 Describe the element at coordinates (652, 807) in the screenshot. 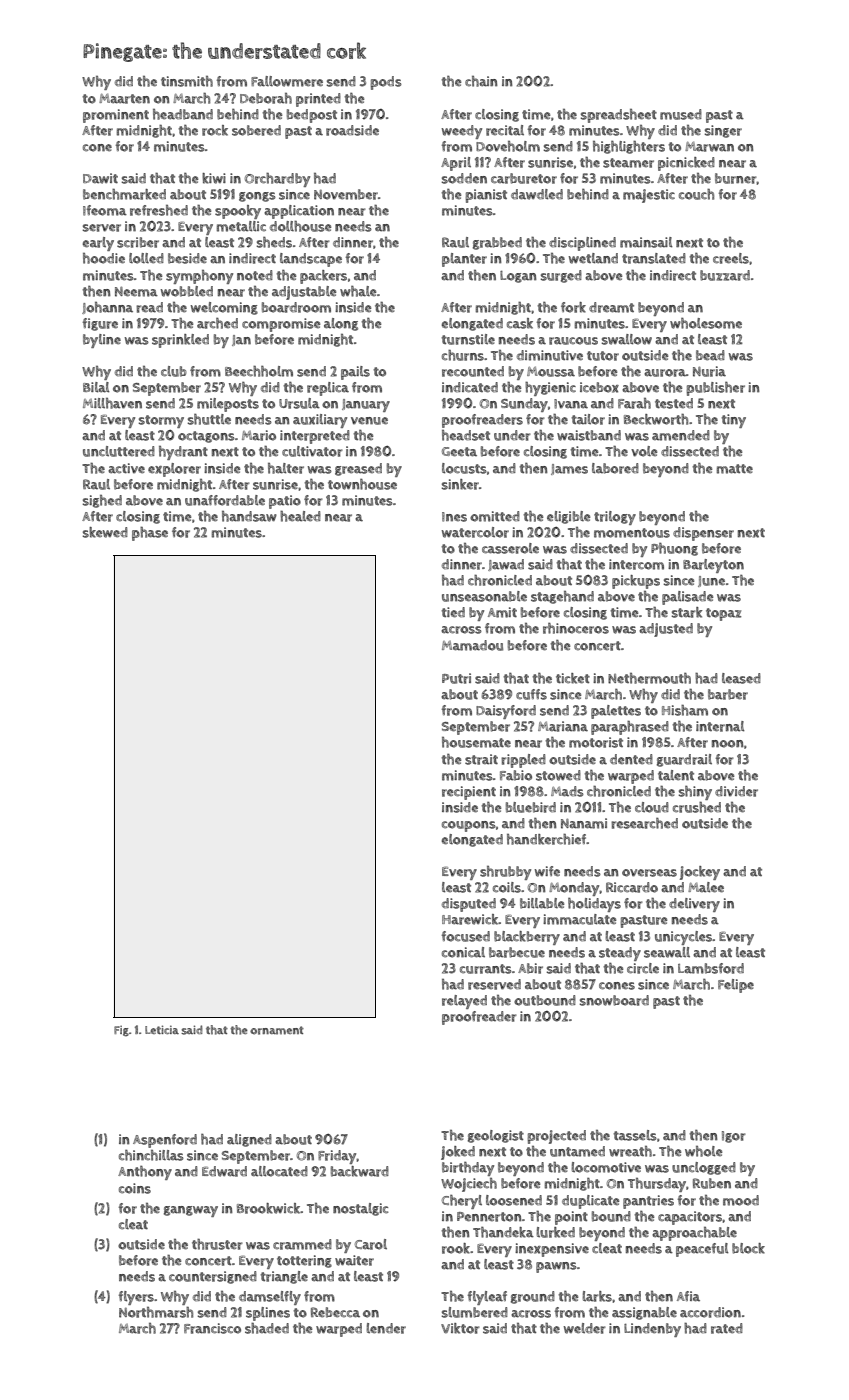

I see `cloud` at that location.
